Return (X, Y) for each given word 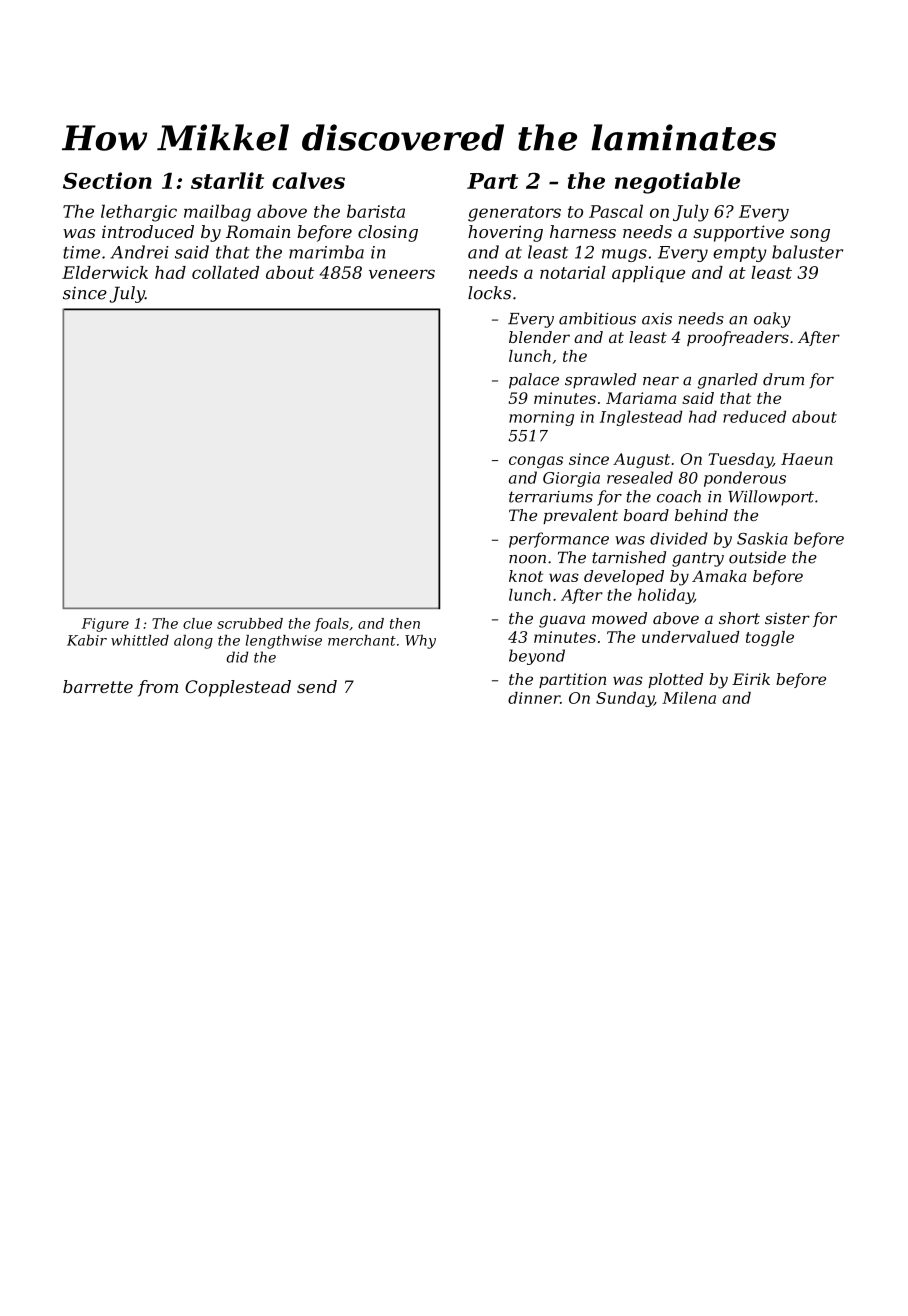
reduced (754, 416)
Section (107, 180)
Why (420, 642)
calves (308, 180)
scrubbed (250, 623)
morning (541, 418)
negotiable (677, 183)
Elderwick (105, 272)
